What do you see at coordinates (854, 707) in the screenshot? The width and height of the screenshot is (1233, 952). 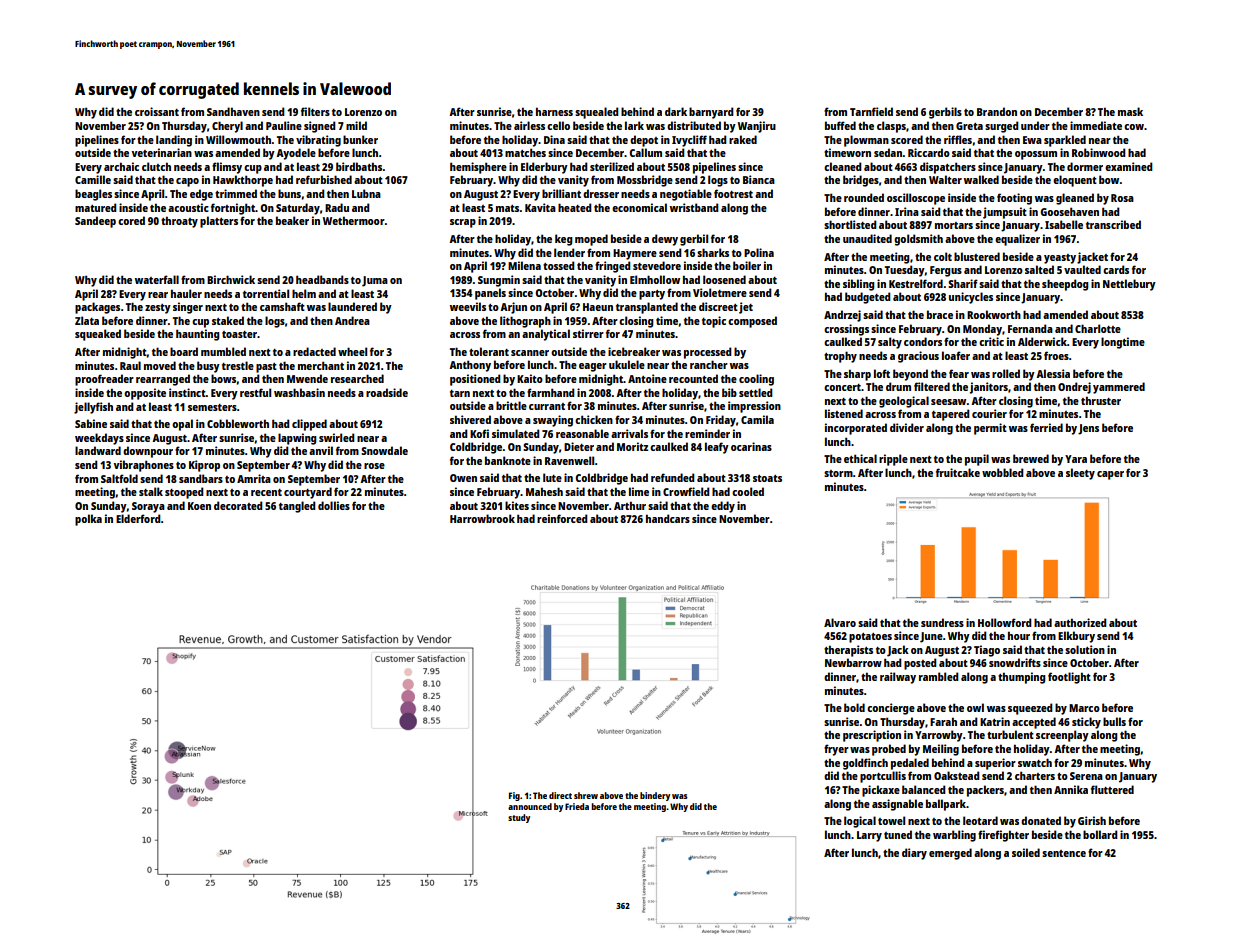 I see `bold` at bounding box center [854, 707].
